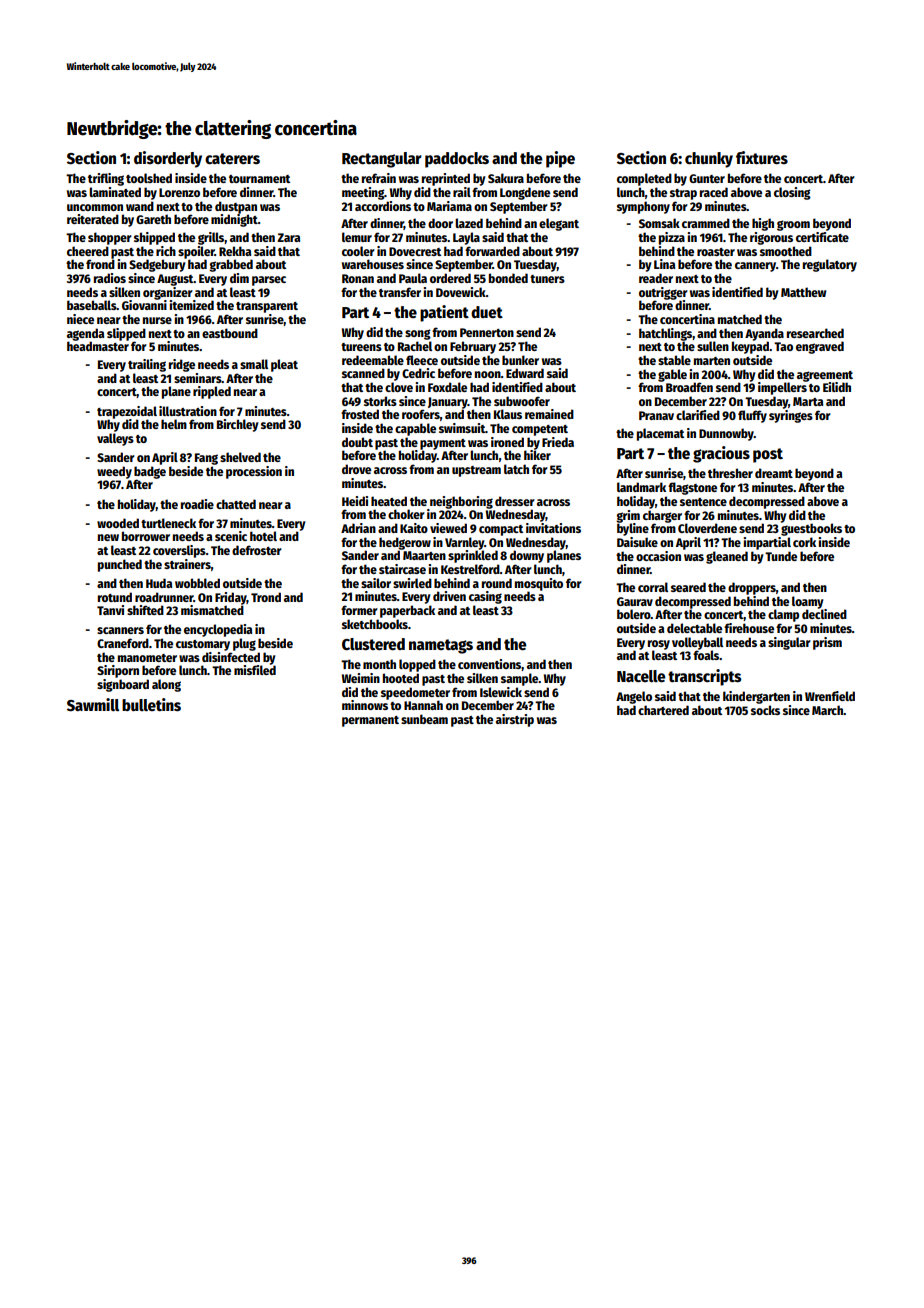  I want to click on bunker, so click(520, 360).
